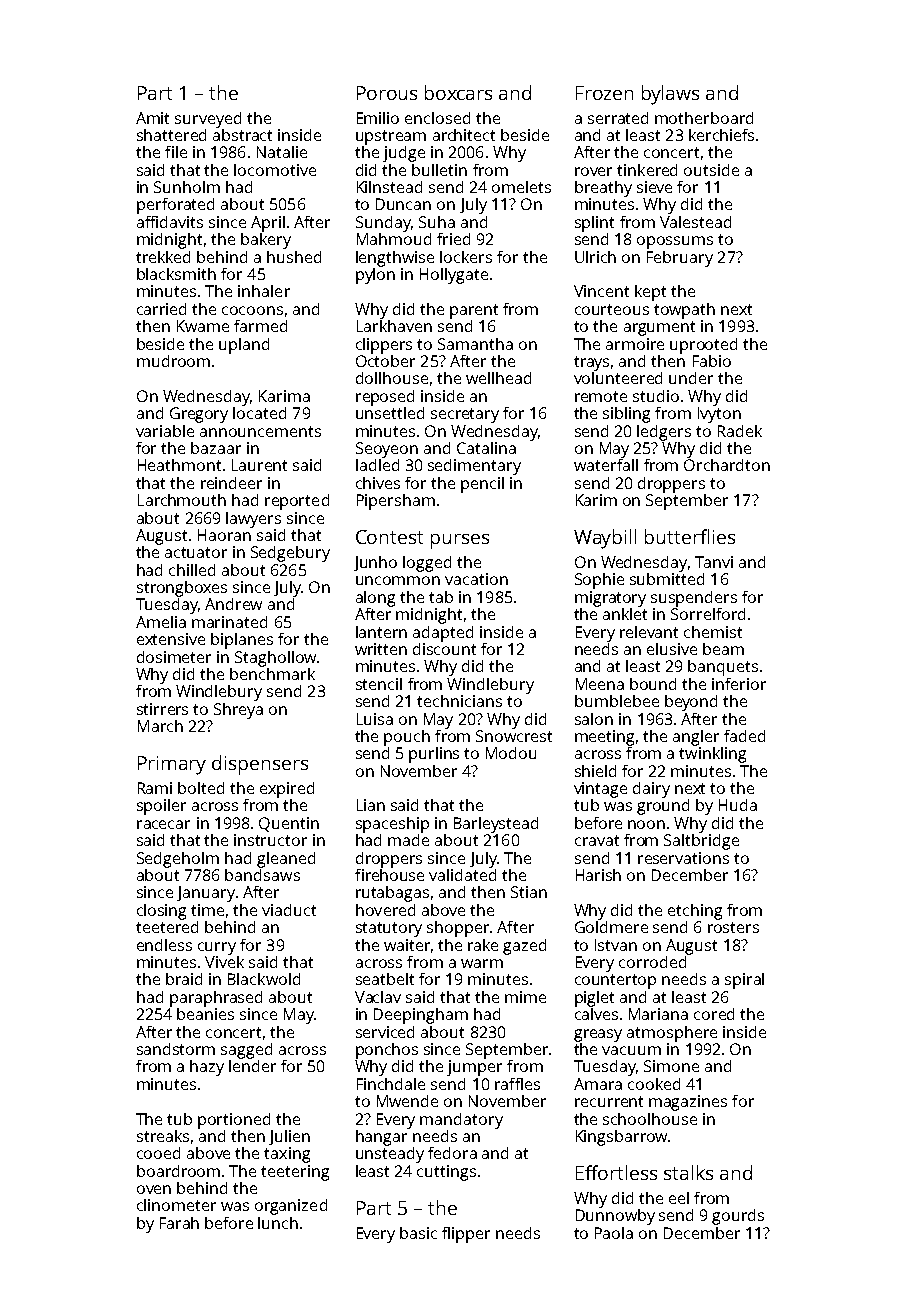 The image size is (908, 1316). Describe the element at coordinates (690, 536) in the document. I see `butterflies` at that location.
